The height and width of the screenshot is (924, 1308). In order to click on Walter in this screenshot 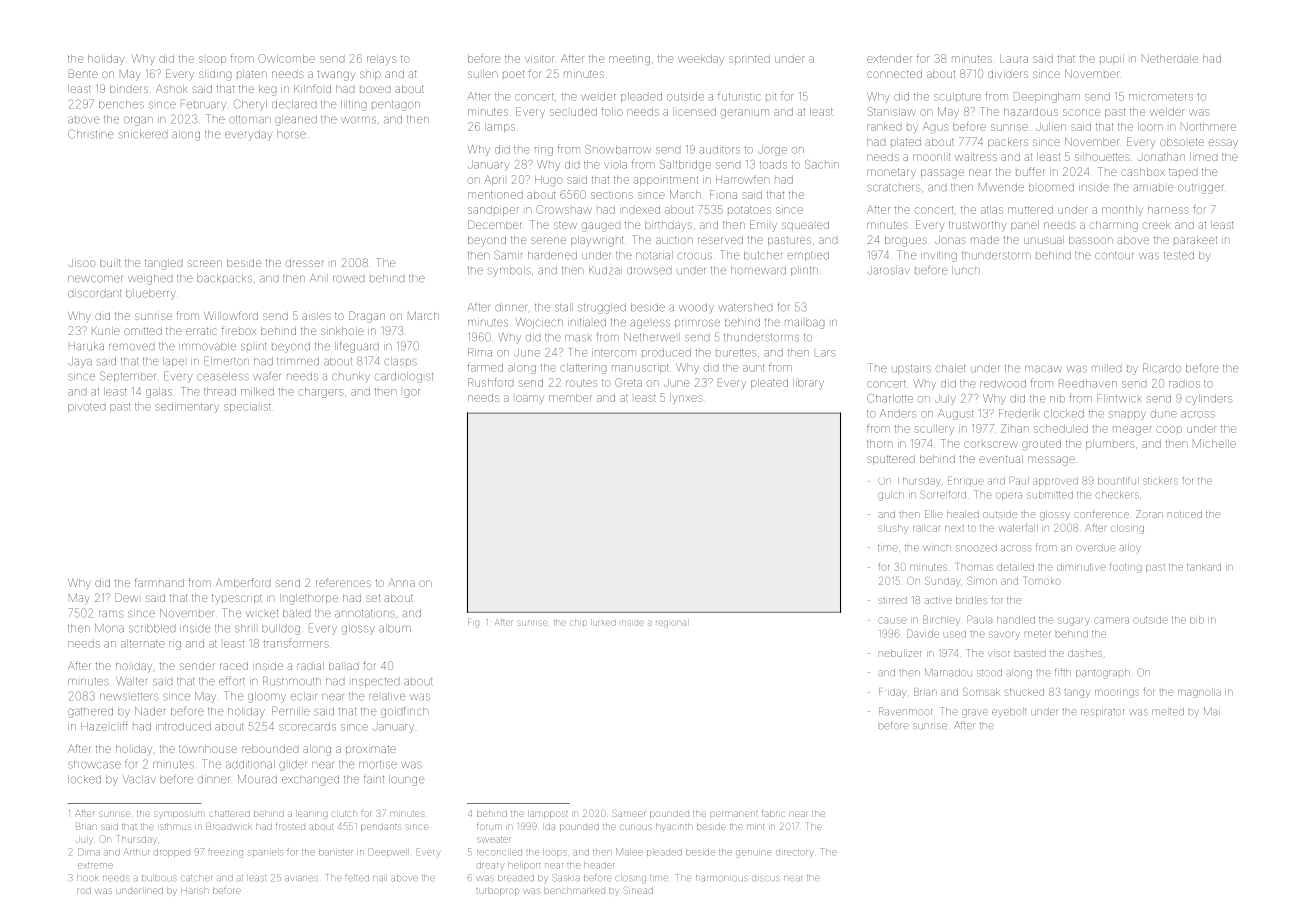, I will do `click(131, 681)`.
